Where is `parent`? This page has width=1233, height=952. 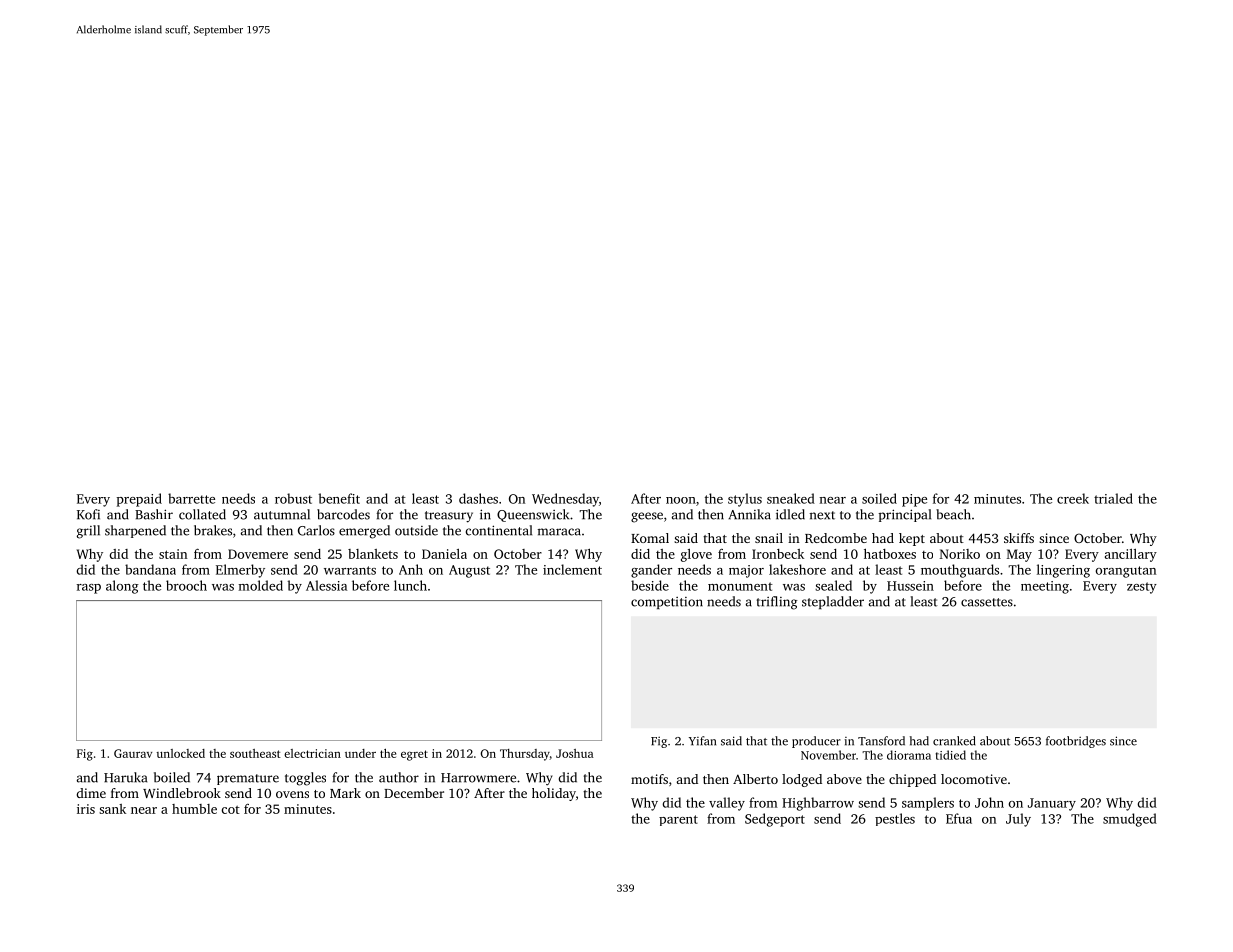
parent is located at coordinates (678, 820).
